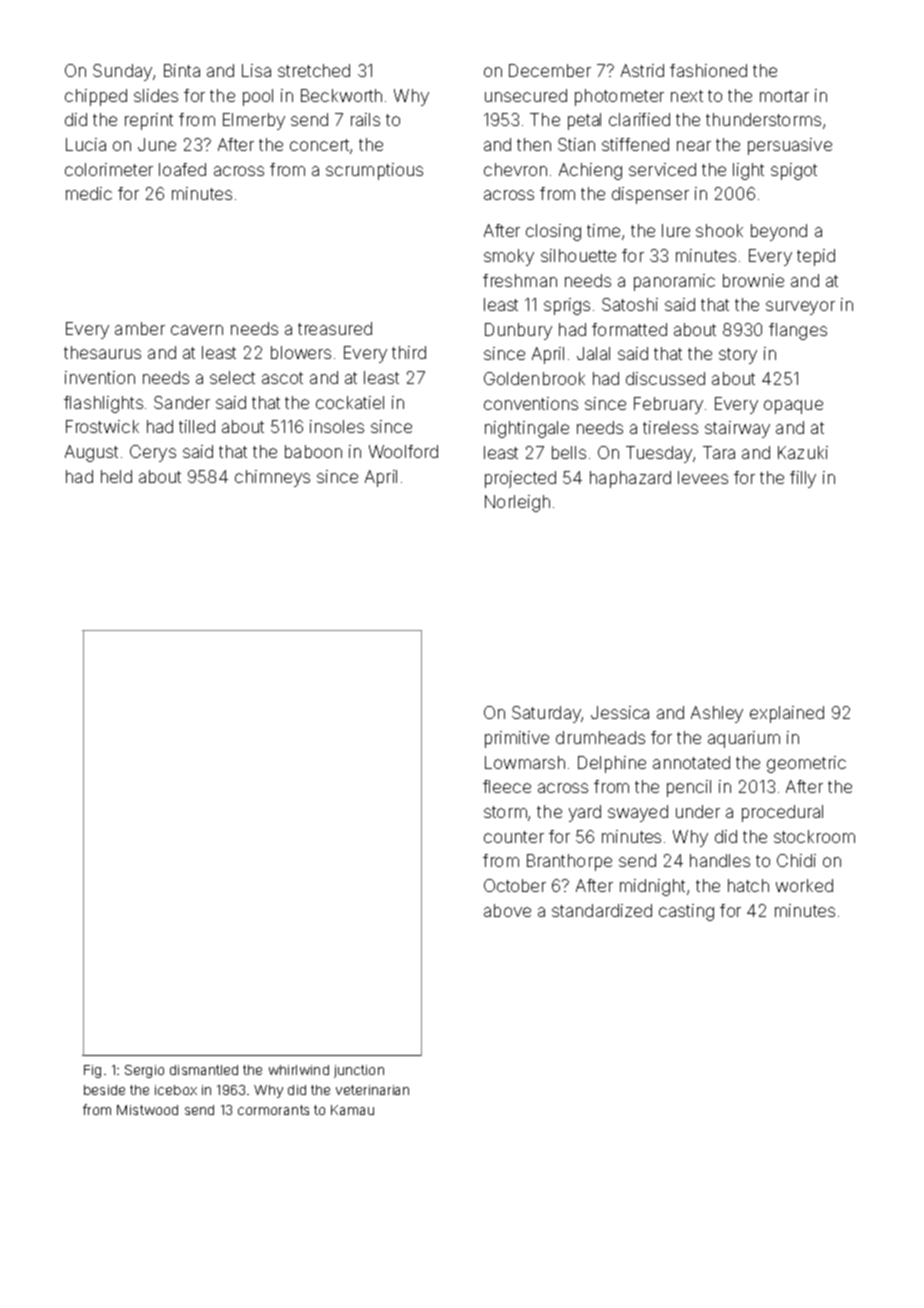 The image size is (924, 1308). Describe the element at coordinates (517, 739) in the page. I see `primitive` at that location.
